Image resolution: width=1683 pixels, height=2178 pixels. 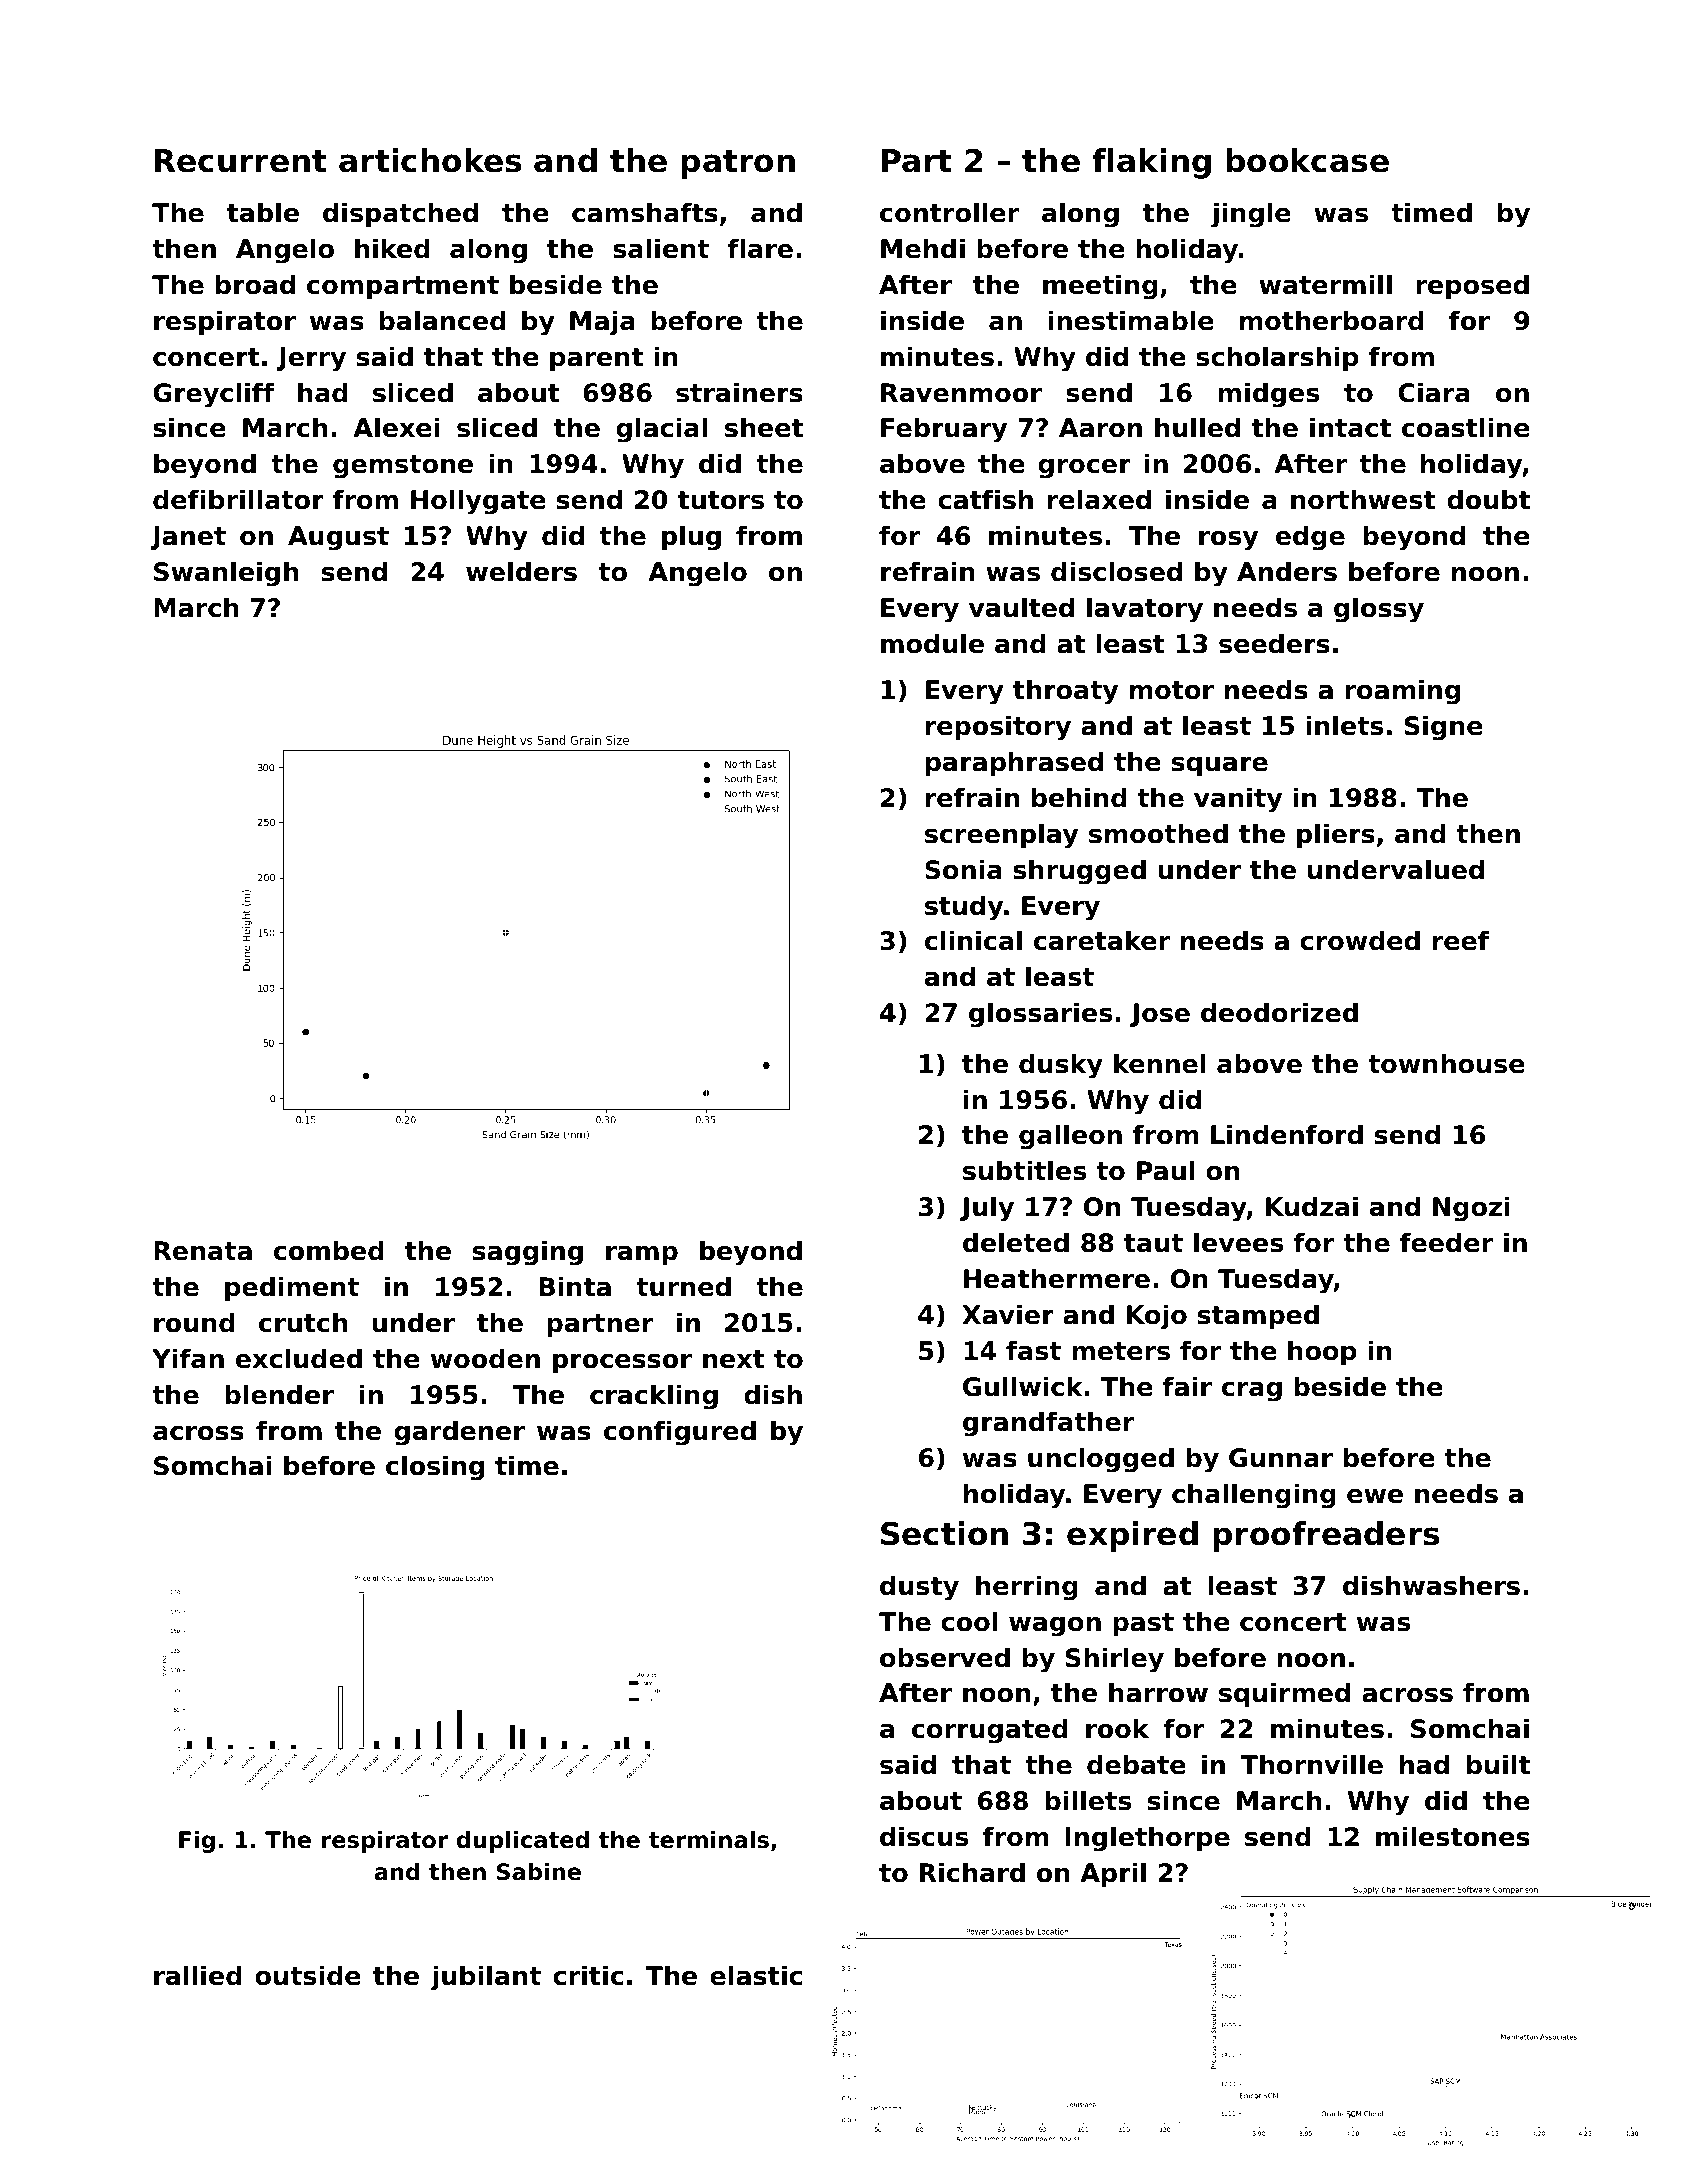 I want to click on study, so click(x=964, y=908).
